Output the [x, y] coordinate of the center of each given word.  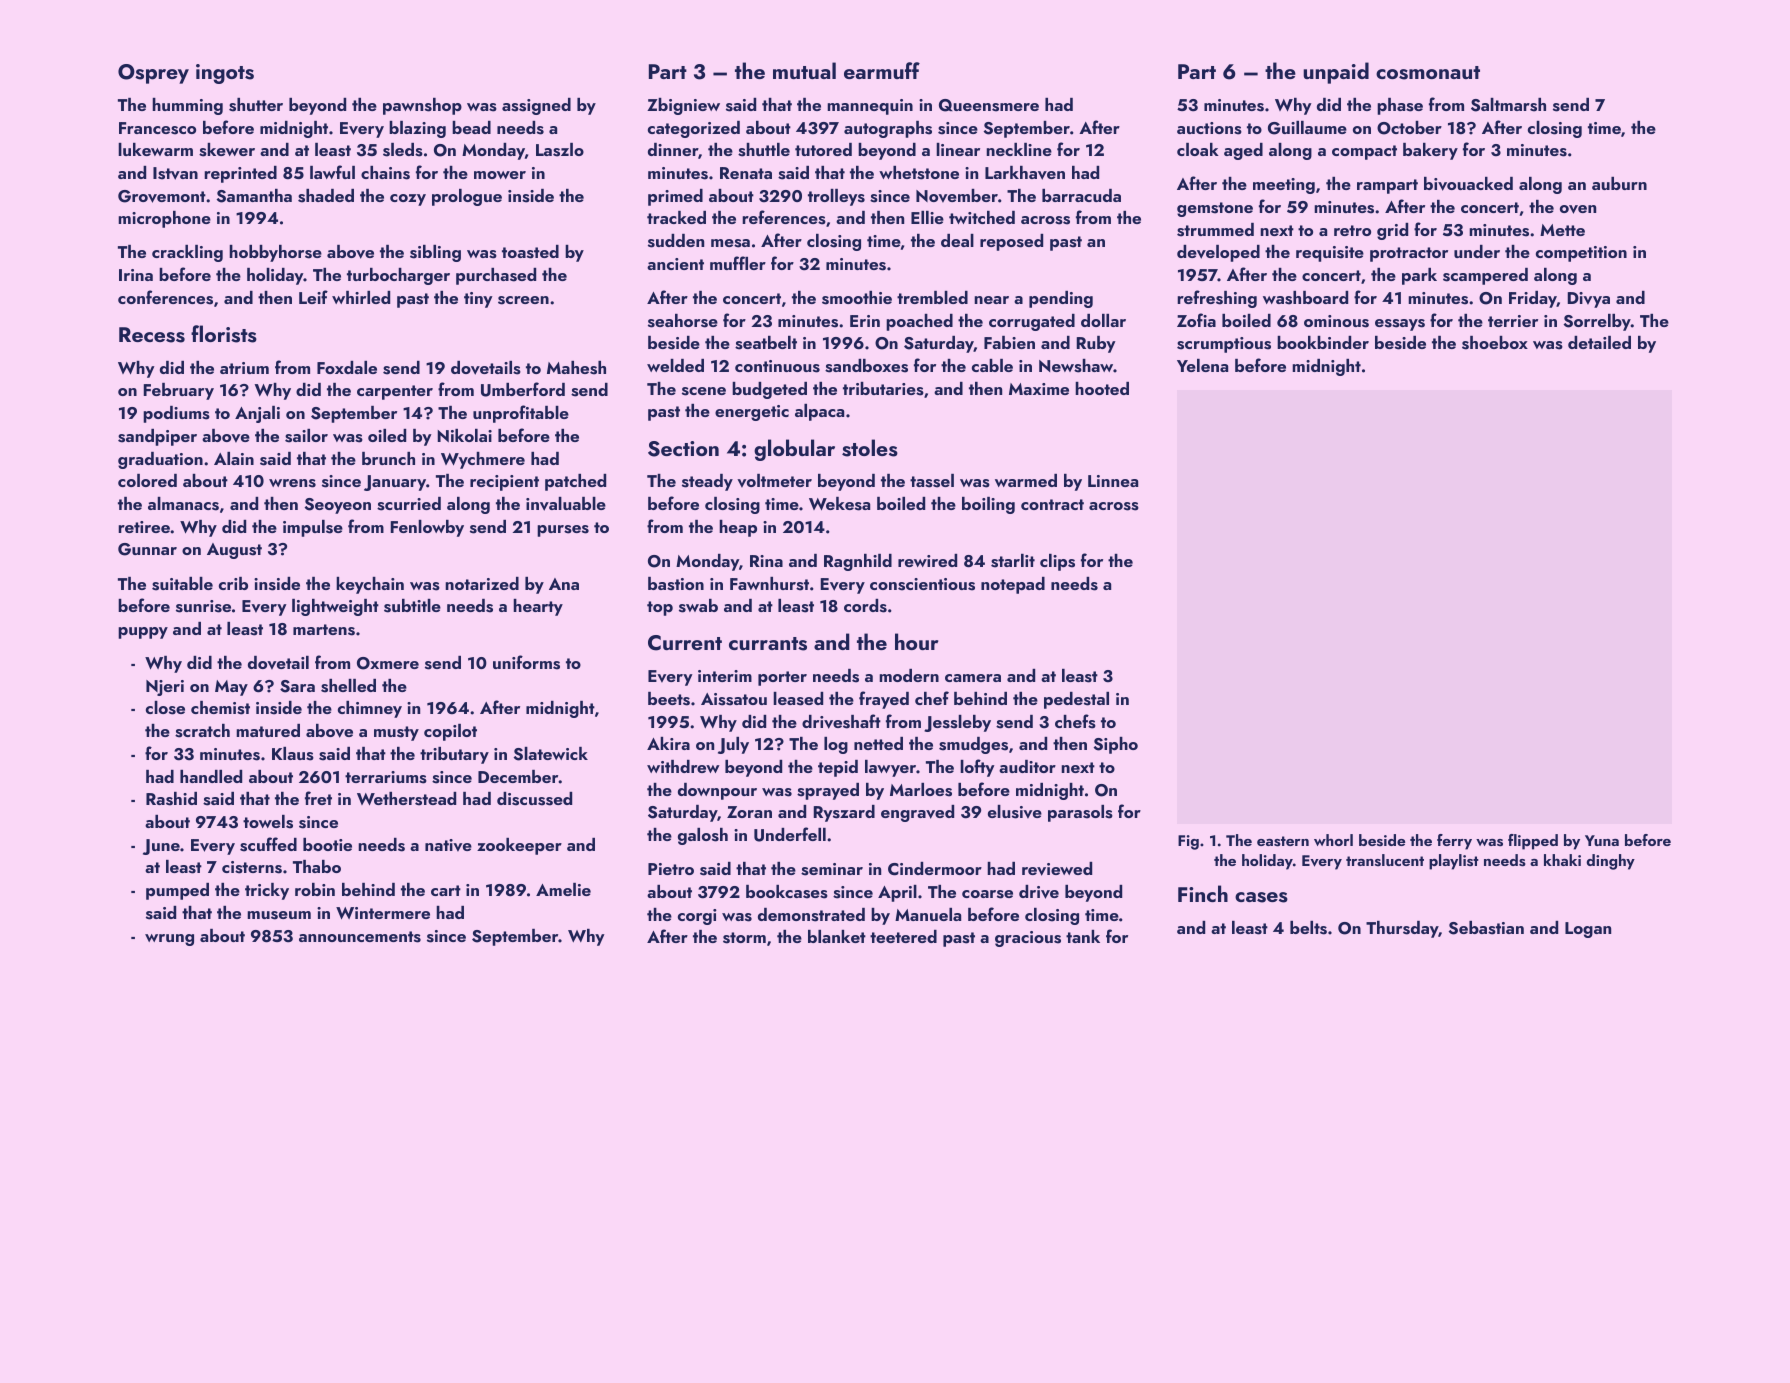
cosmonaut [1428, 73]
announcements [360, 937]
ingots [225, 74]
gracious [1028, 939]
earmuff [882, 70]
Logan [1588, 930]
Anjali [257, 414]
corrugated [1032, 322]
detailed [1599, 342]
